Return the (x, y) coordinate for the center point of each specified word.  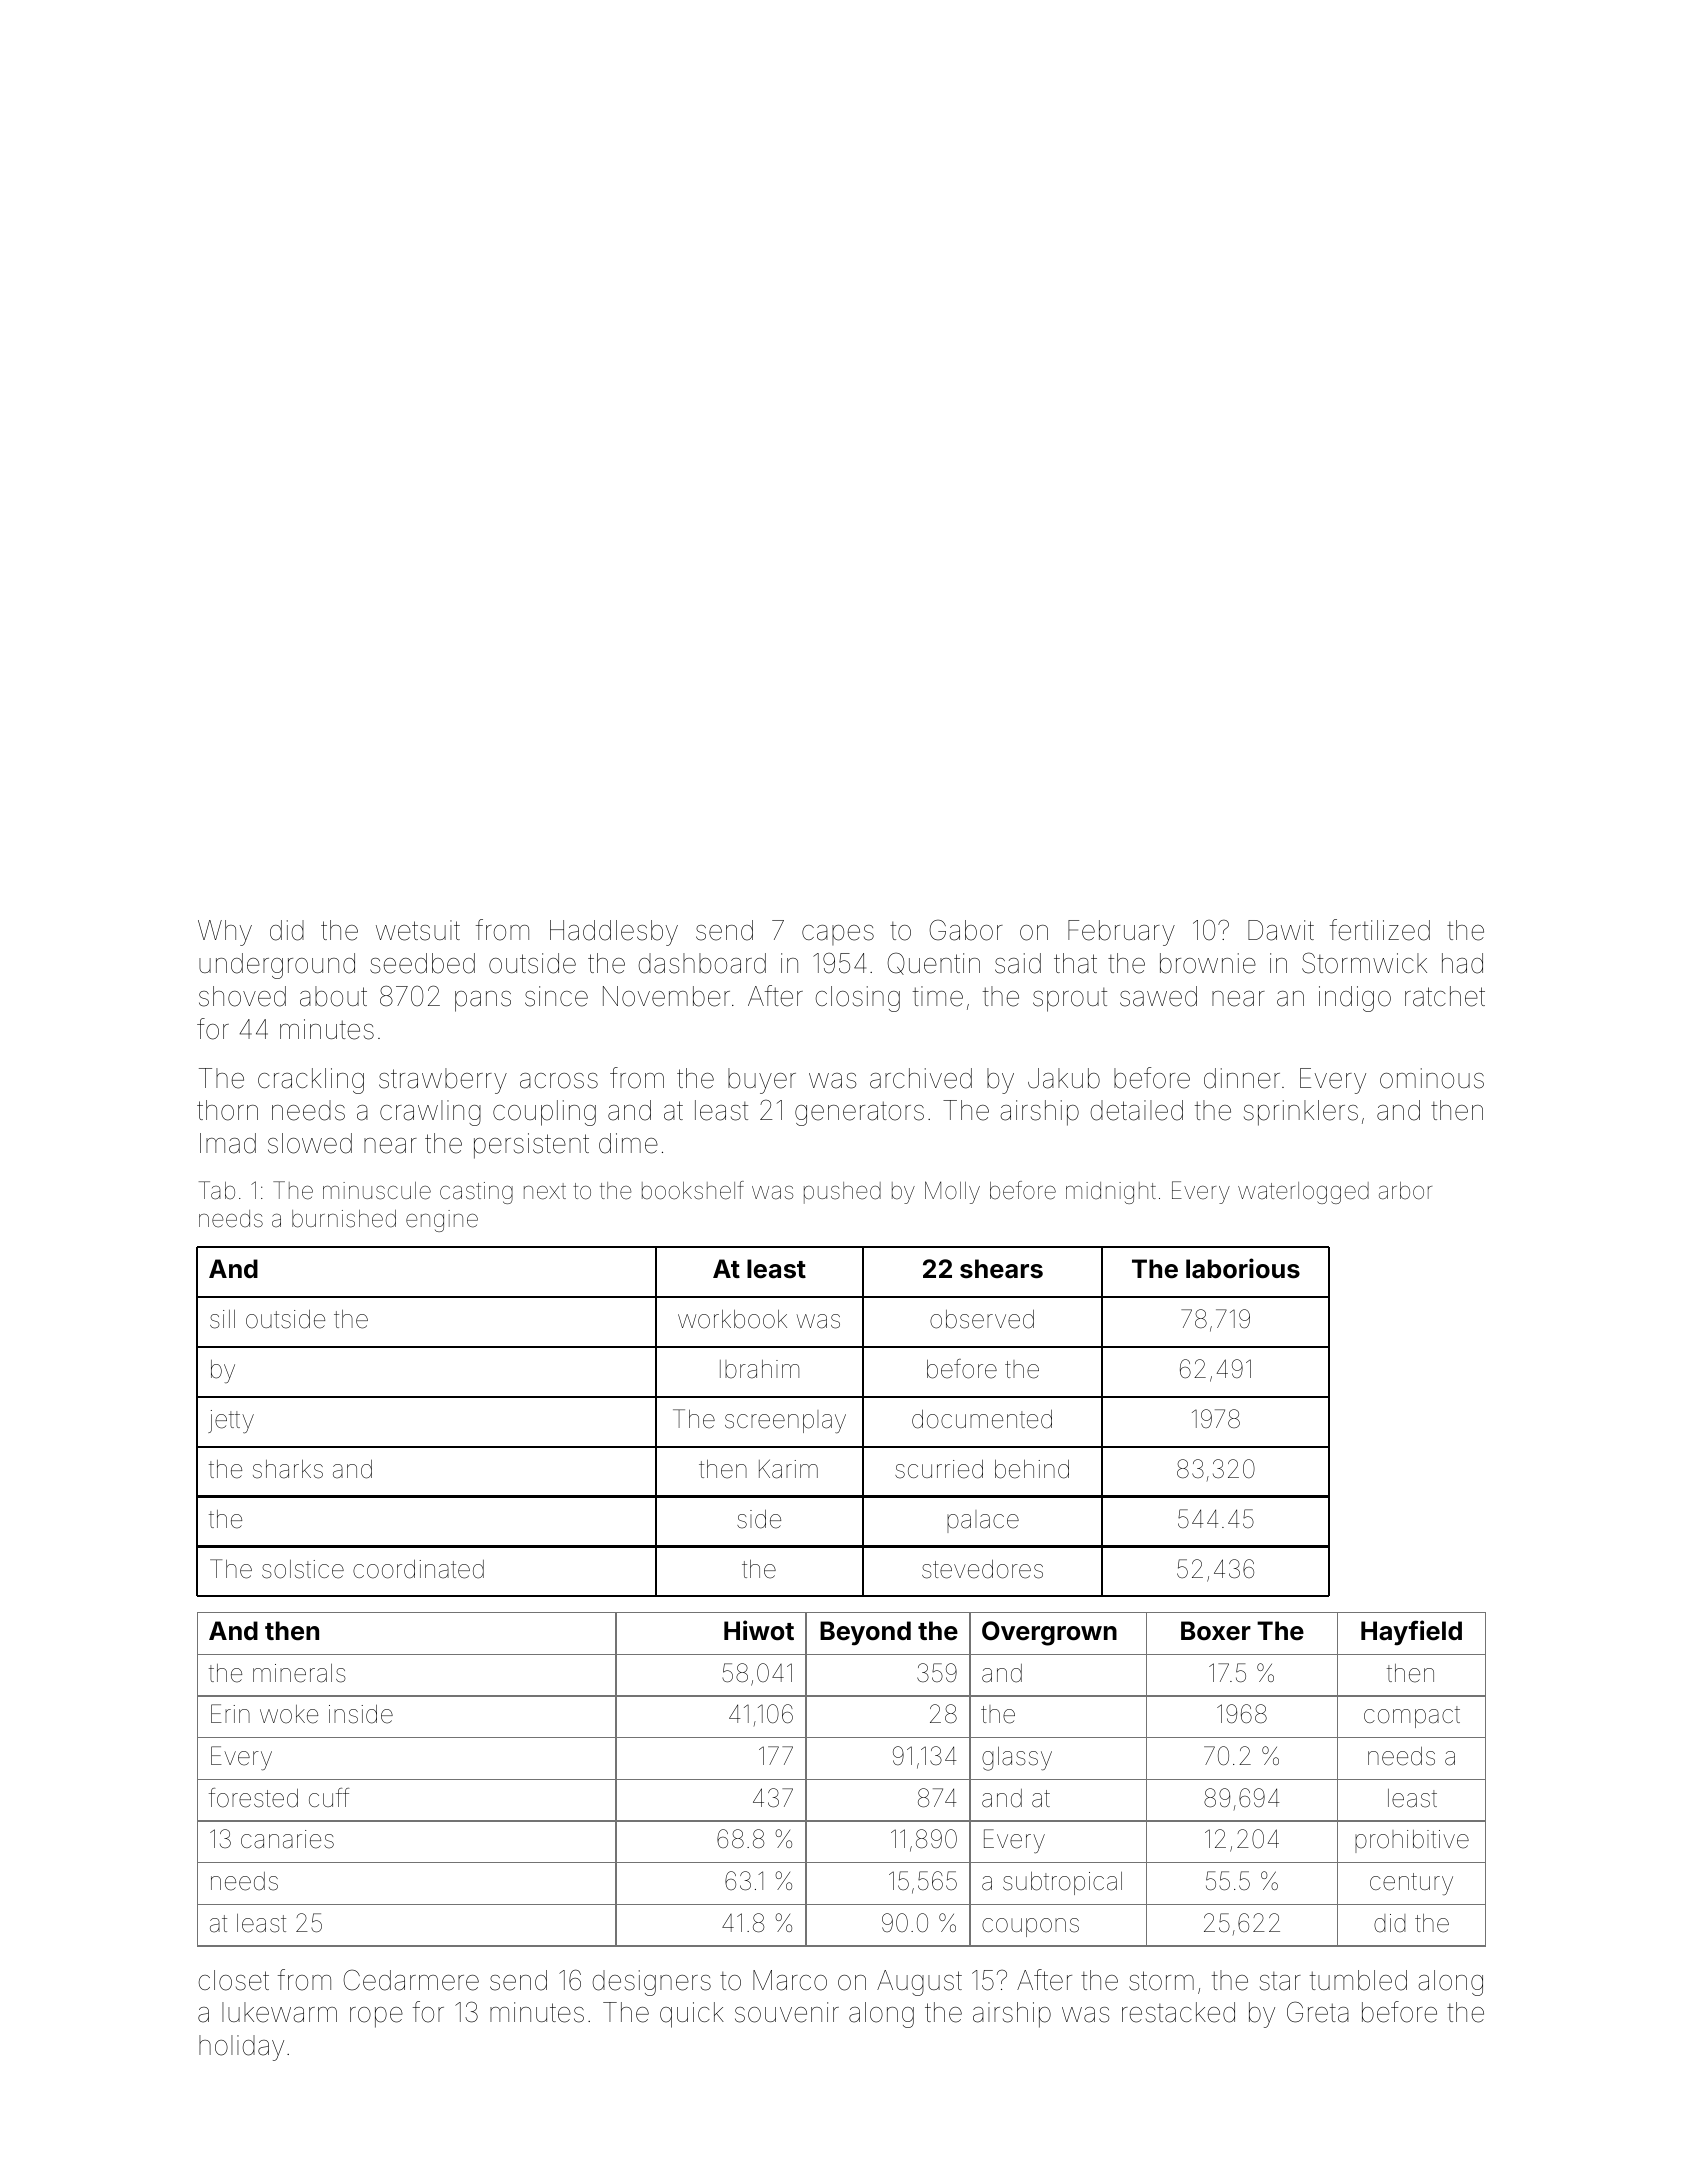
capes (838, 935)
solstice (303, 1569)
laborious (1243, 1268)
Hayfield (1411, 1633)
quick (692, 2015)
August (919, 1983)
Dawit (1281, 930)
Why (225, 933)
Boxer (1216, 1631)
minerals (299, 1673)
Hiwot (759, 1630)
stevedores (982, 1569)
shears (1001, 1269)
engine (442, 1221)
